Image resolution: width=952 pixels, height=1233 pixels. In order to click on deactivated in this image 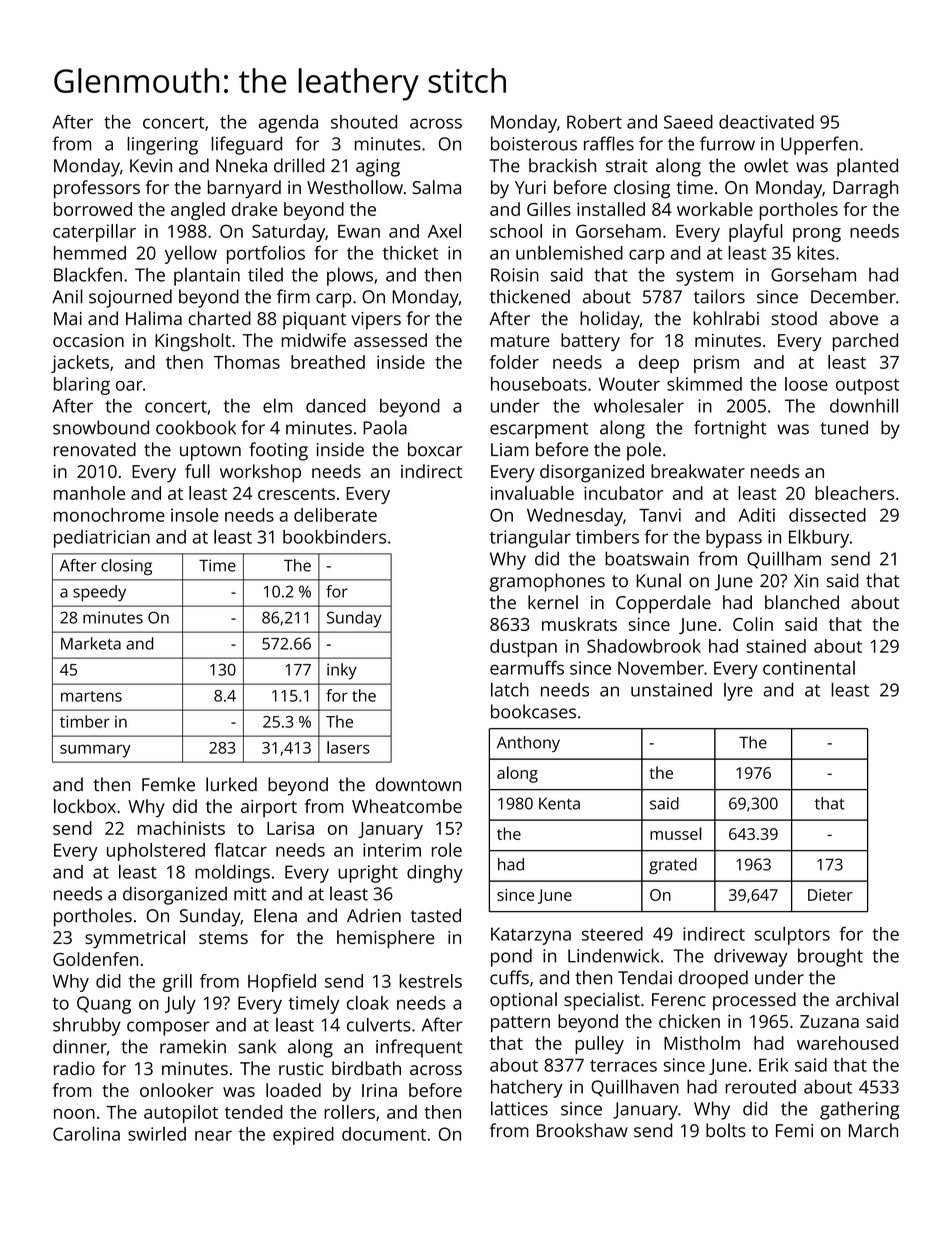, I will do `click(766, 122)`.
